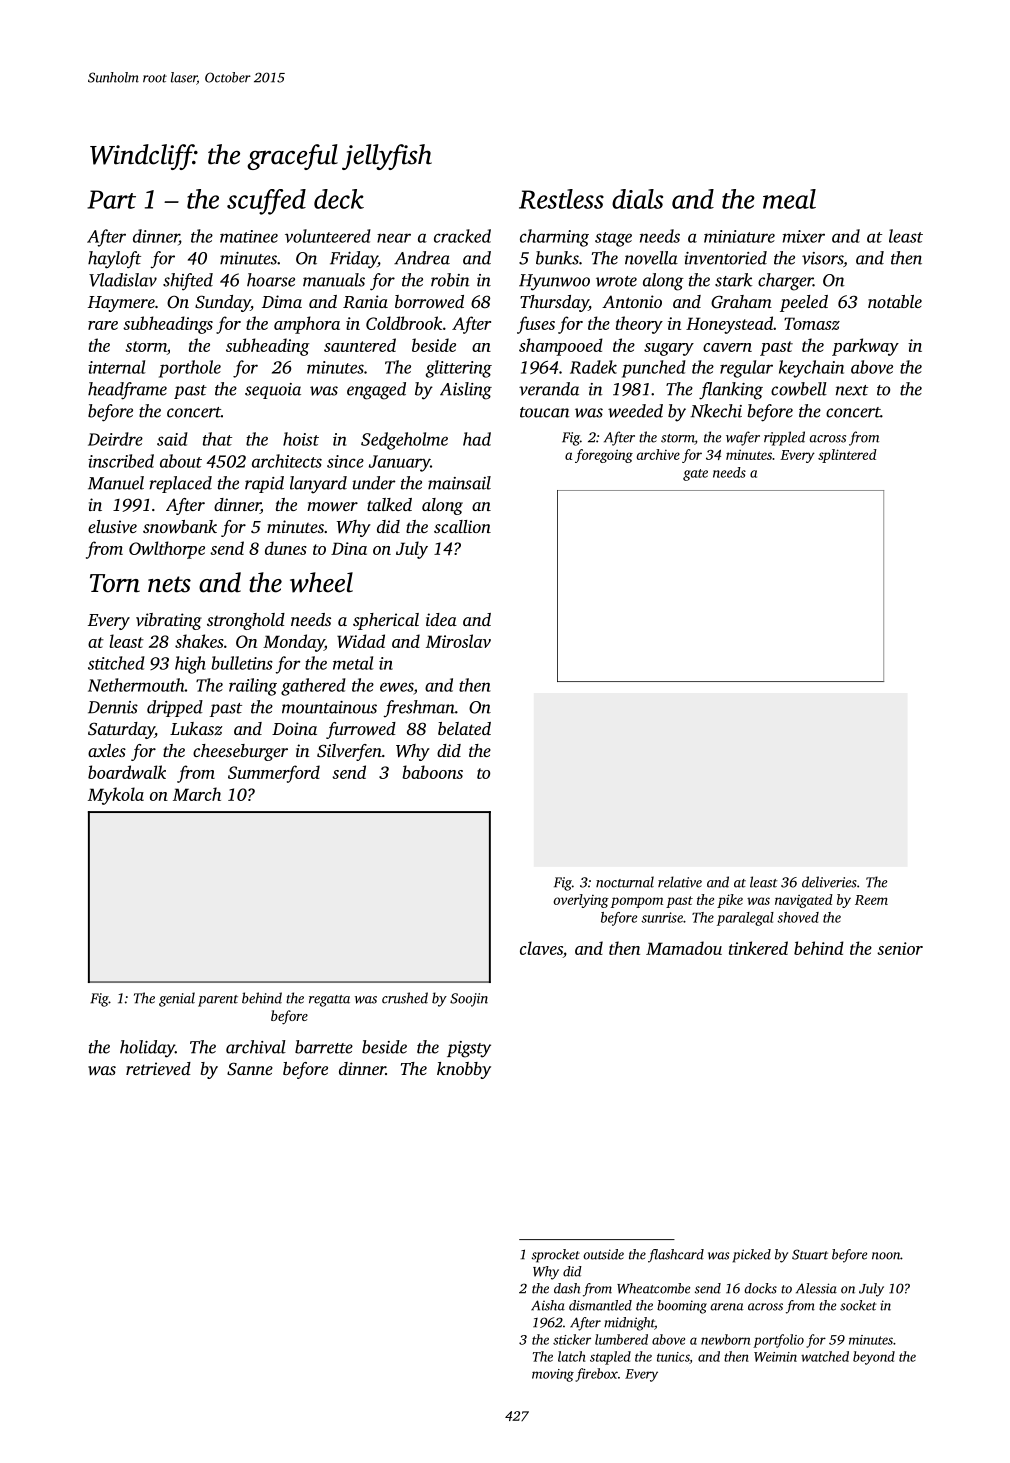 The width and height of the document is (1010, 1463). Describe the element at coordinates (199, 641) in the document. I see `shakes` at that location.
